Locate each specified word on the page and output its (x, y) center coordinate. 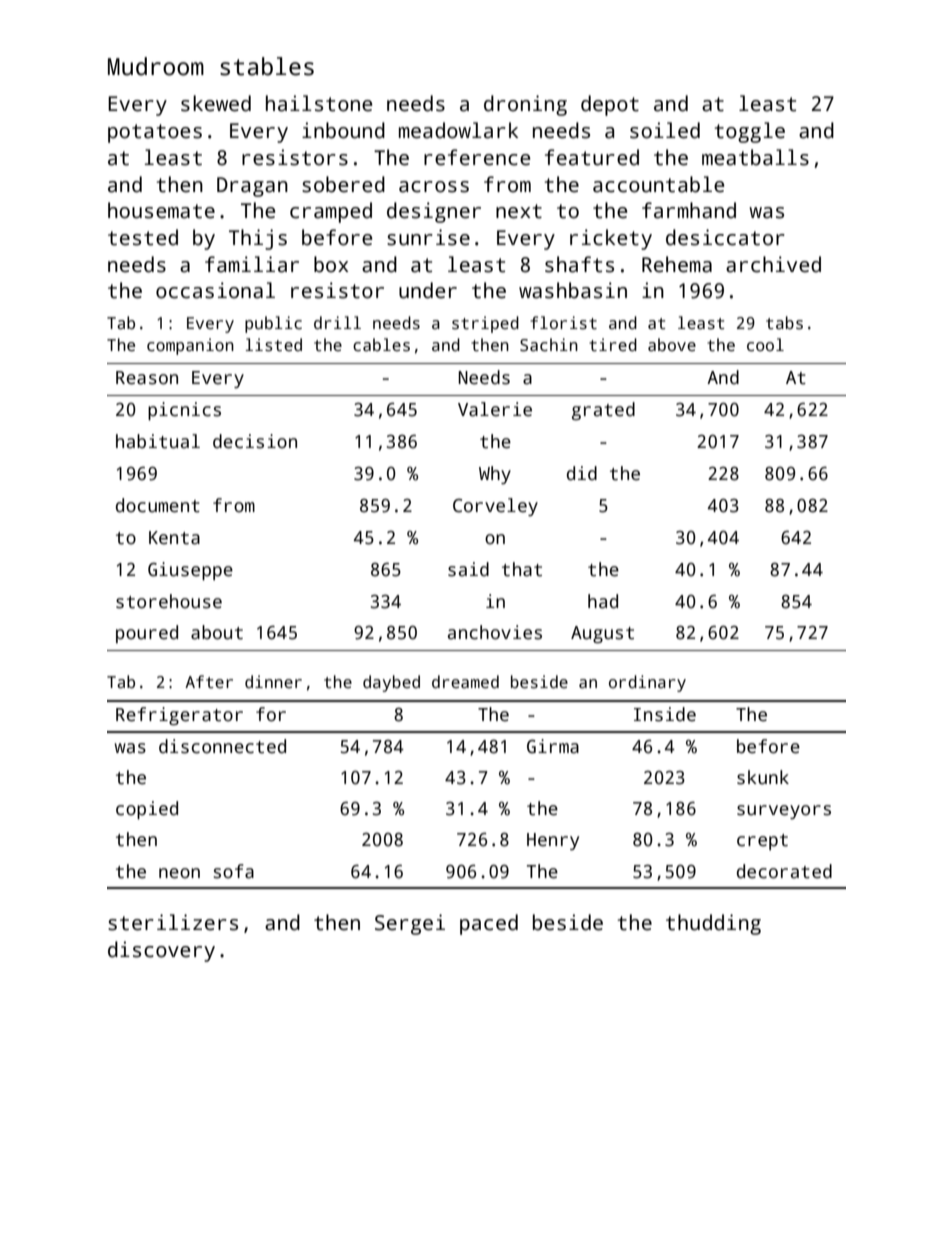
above (672, 345)
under (428, 290)
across (434, 187)
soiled (665, 130)
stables (267, 66)
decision (255, 441)
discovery (161, 951)
